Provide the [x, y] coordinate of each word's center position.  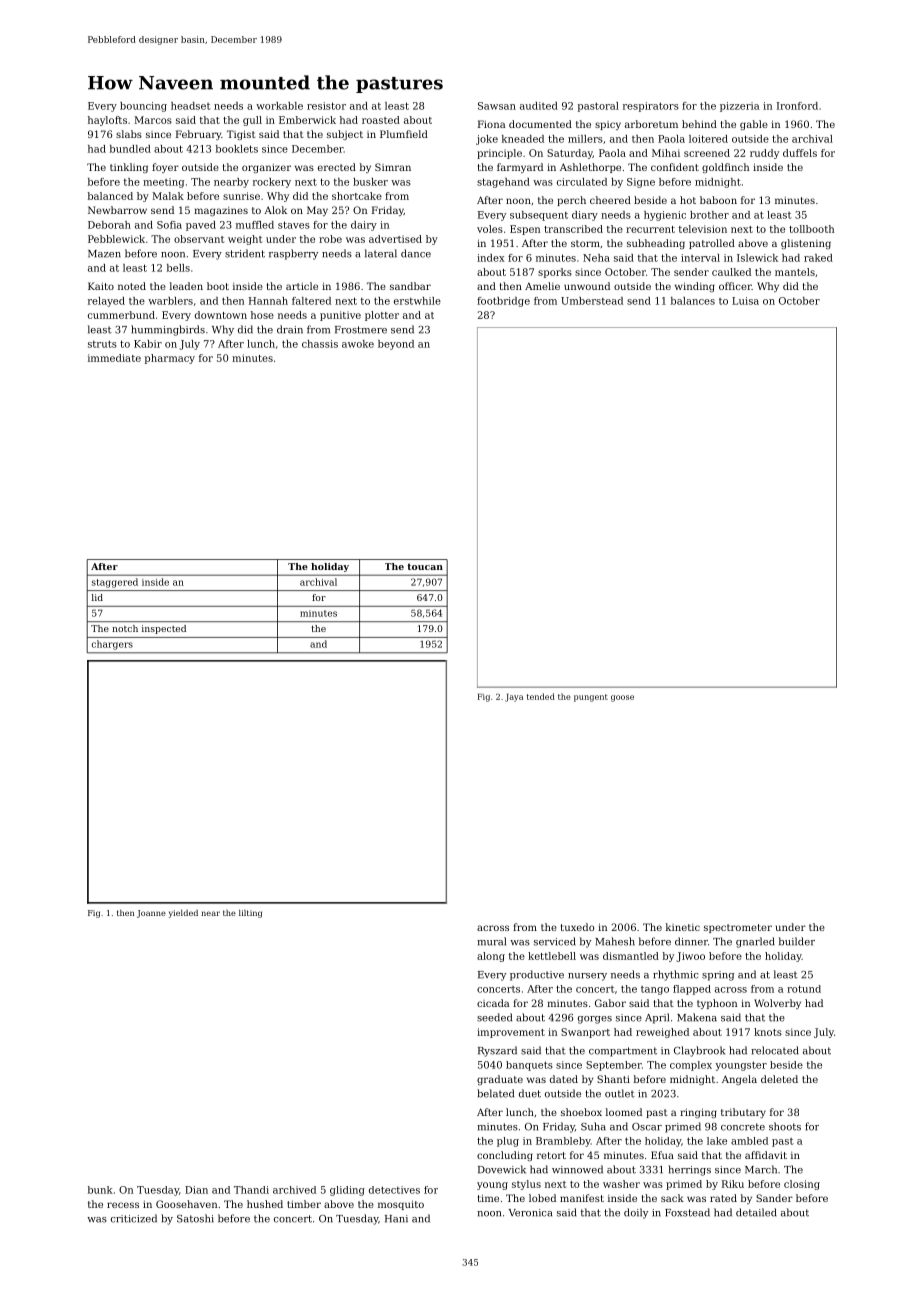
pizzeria [739, 107]
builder [797, 941]
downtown [221, 315]
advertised [395, 239]
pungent [591, 698]
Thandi [251, 1190]
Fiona [491, 124]
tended [541, 696]
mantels [795, 272]
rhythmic [675, 975]
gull [252, 121]
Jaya [514, 698]
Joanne [151, 914]
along [491, 957]
